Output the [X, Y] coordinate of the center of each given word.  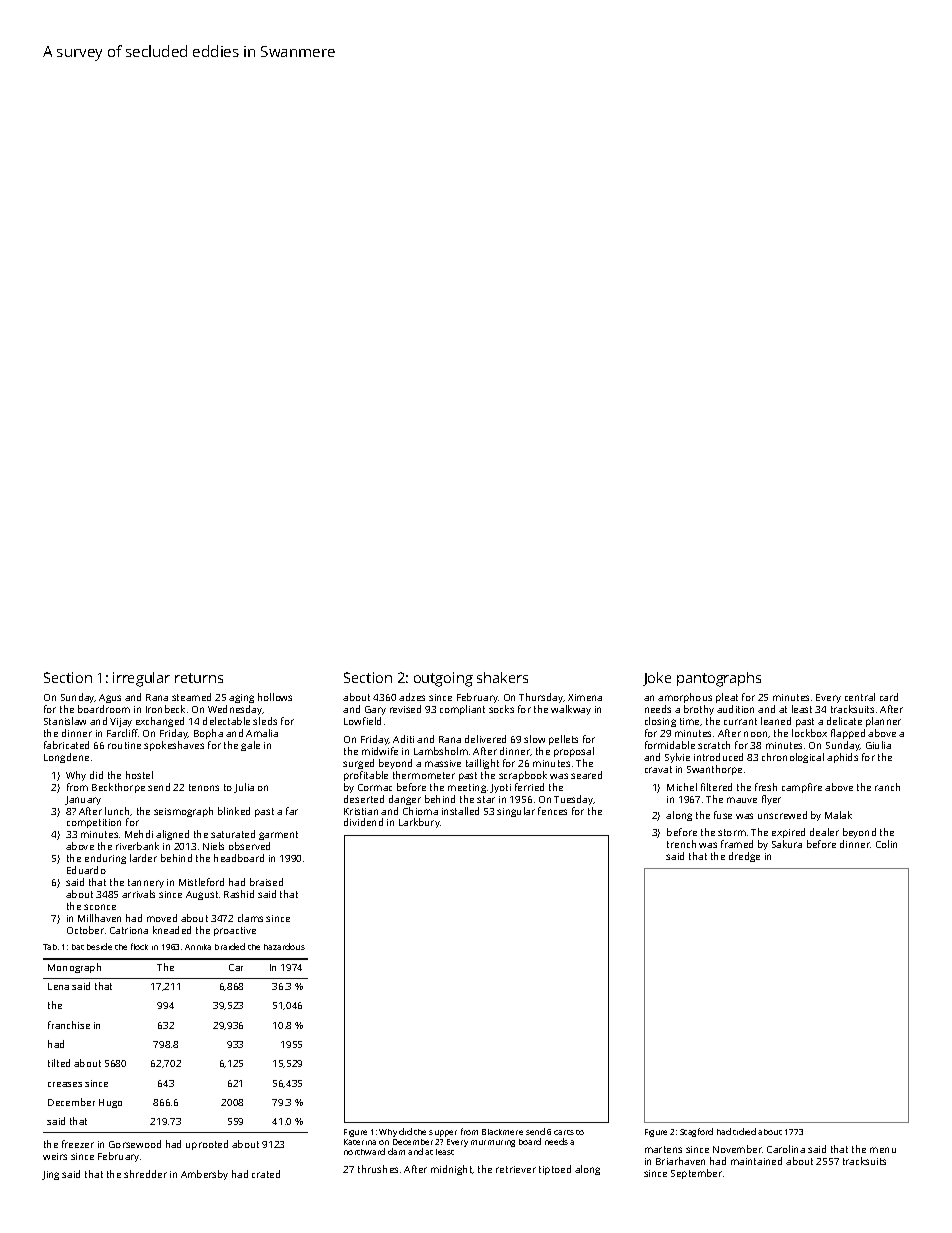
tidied [744, 1131]
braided [230, 946]
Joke [657, 679]
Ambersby [204, 1175]
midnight [452, 1170]
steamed [191, 697]
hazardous [284, 946]
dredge [744, 857]
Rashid [239, 894]
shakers [502, 677]
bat [78, 947]
